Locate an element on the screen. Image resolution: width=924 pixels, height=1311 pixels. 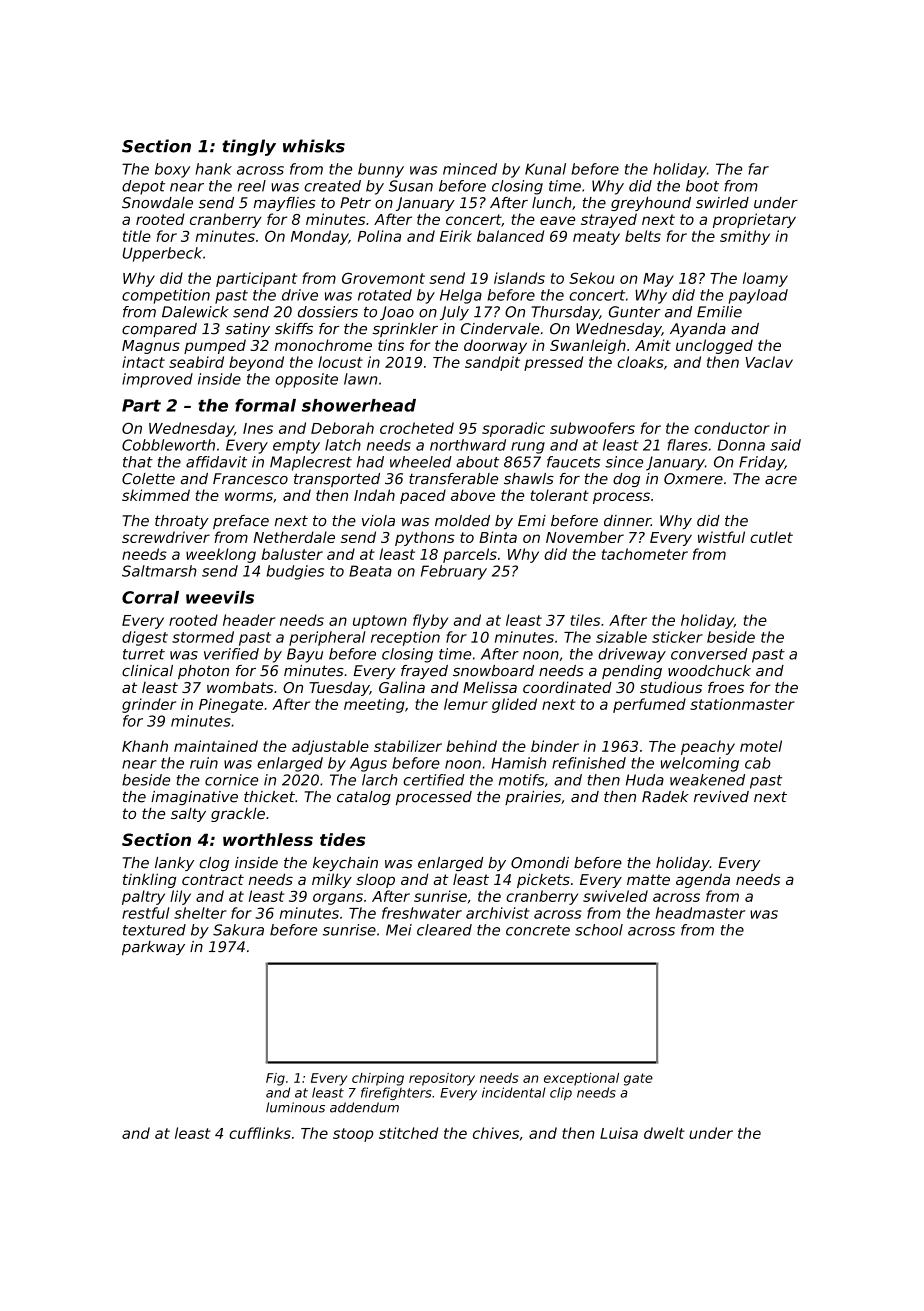
snowboard is located at coordinates (493, 671).
